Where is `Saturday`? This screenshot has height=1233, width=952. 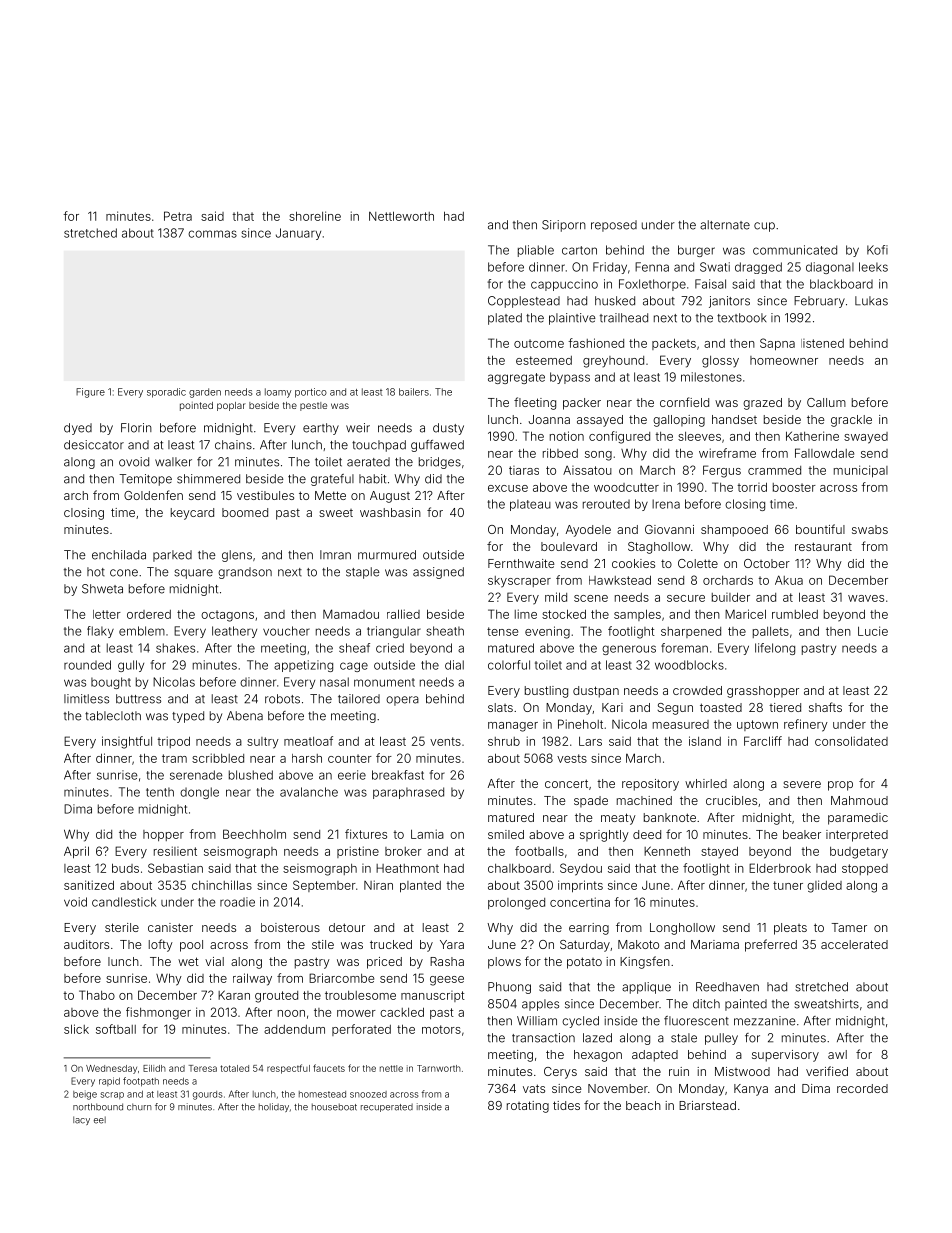 Saturday is located at coordinates (585, 946).
